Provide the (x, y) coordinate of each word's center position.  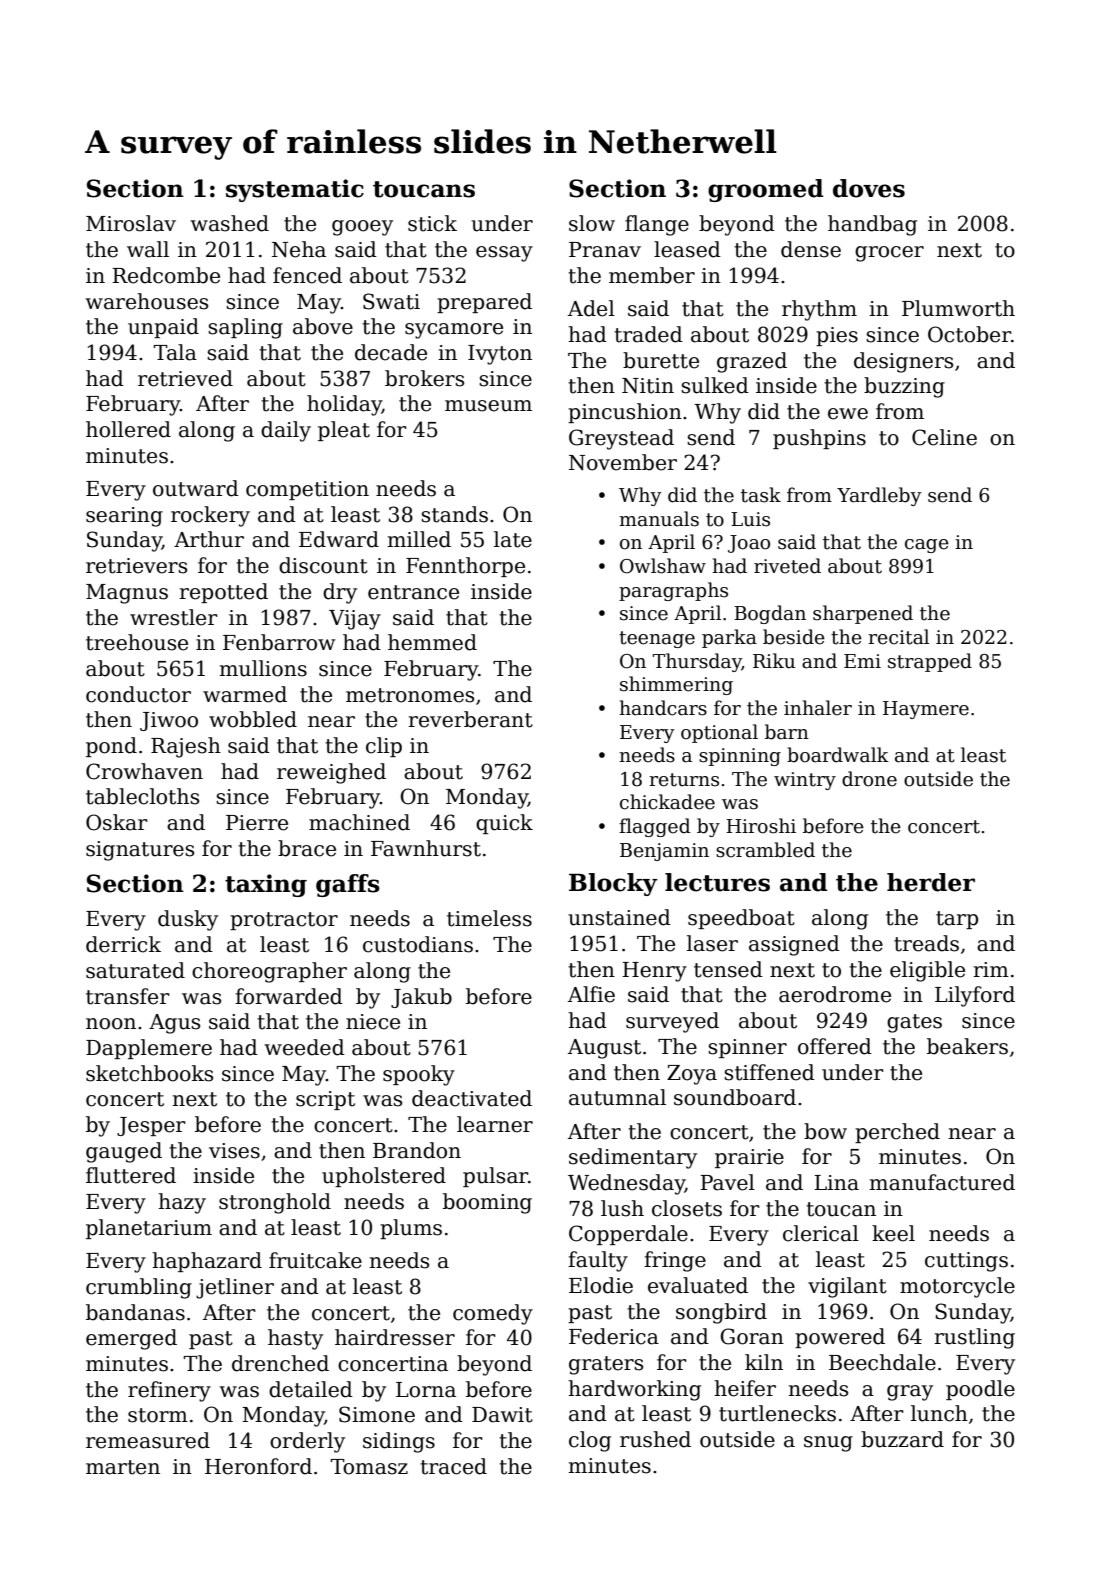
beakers (967, 1046)
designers (903, 362)
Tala (175, 352)
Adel (591, 308)
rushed (655, 1439)
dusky (188, 920)
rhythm (819, 310)
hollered (128, 429)
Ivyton (500, 355)
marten (123, 1467)
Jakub (421, 998)
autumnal (617, 1097)
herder (931, 882)
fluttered (131, 1175)
